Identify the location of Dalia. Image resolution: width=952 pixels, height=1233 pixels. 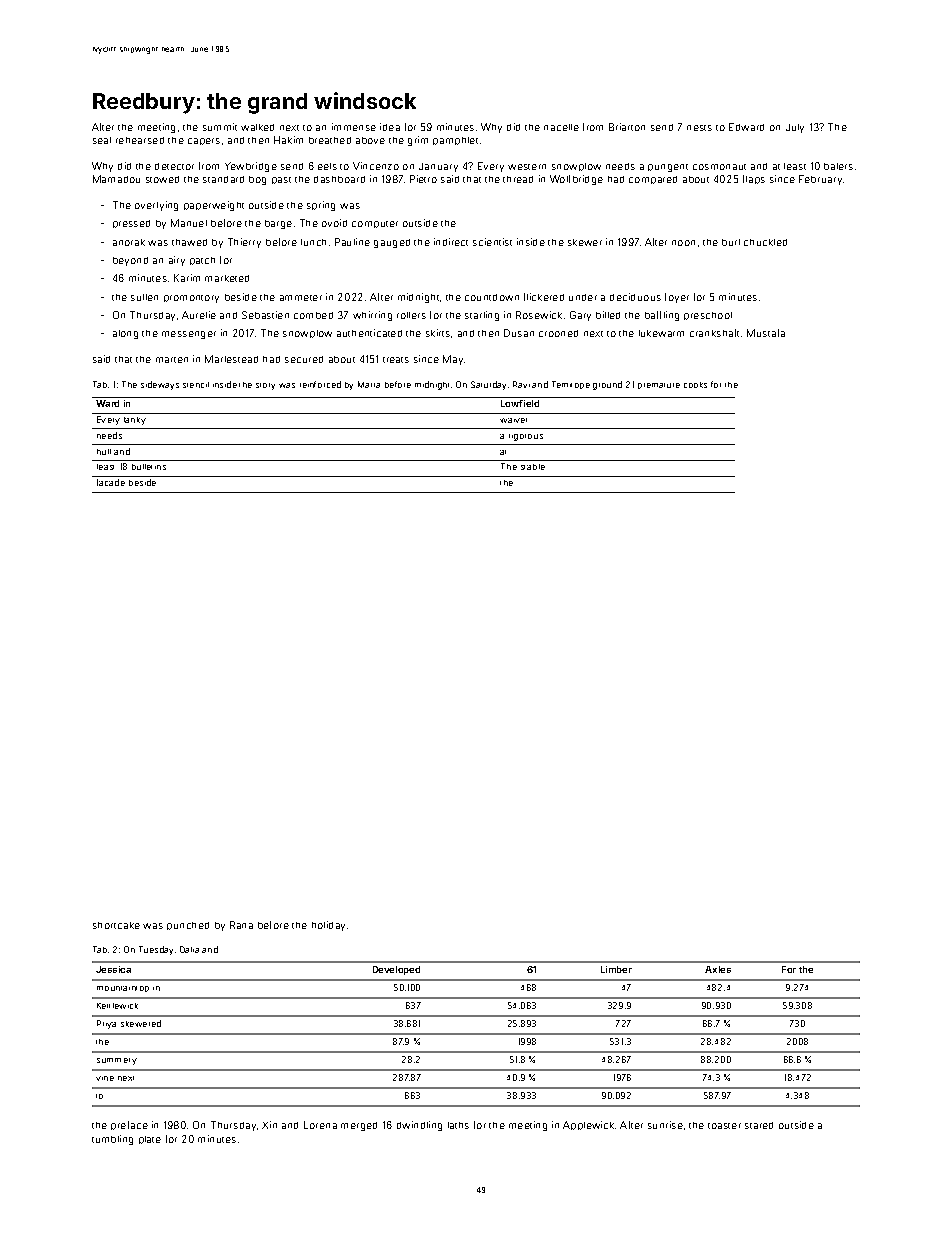
(189, 949).
